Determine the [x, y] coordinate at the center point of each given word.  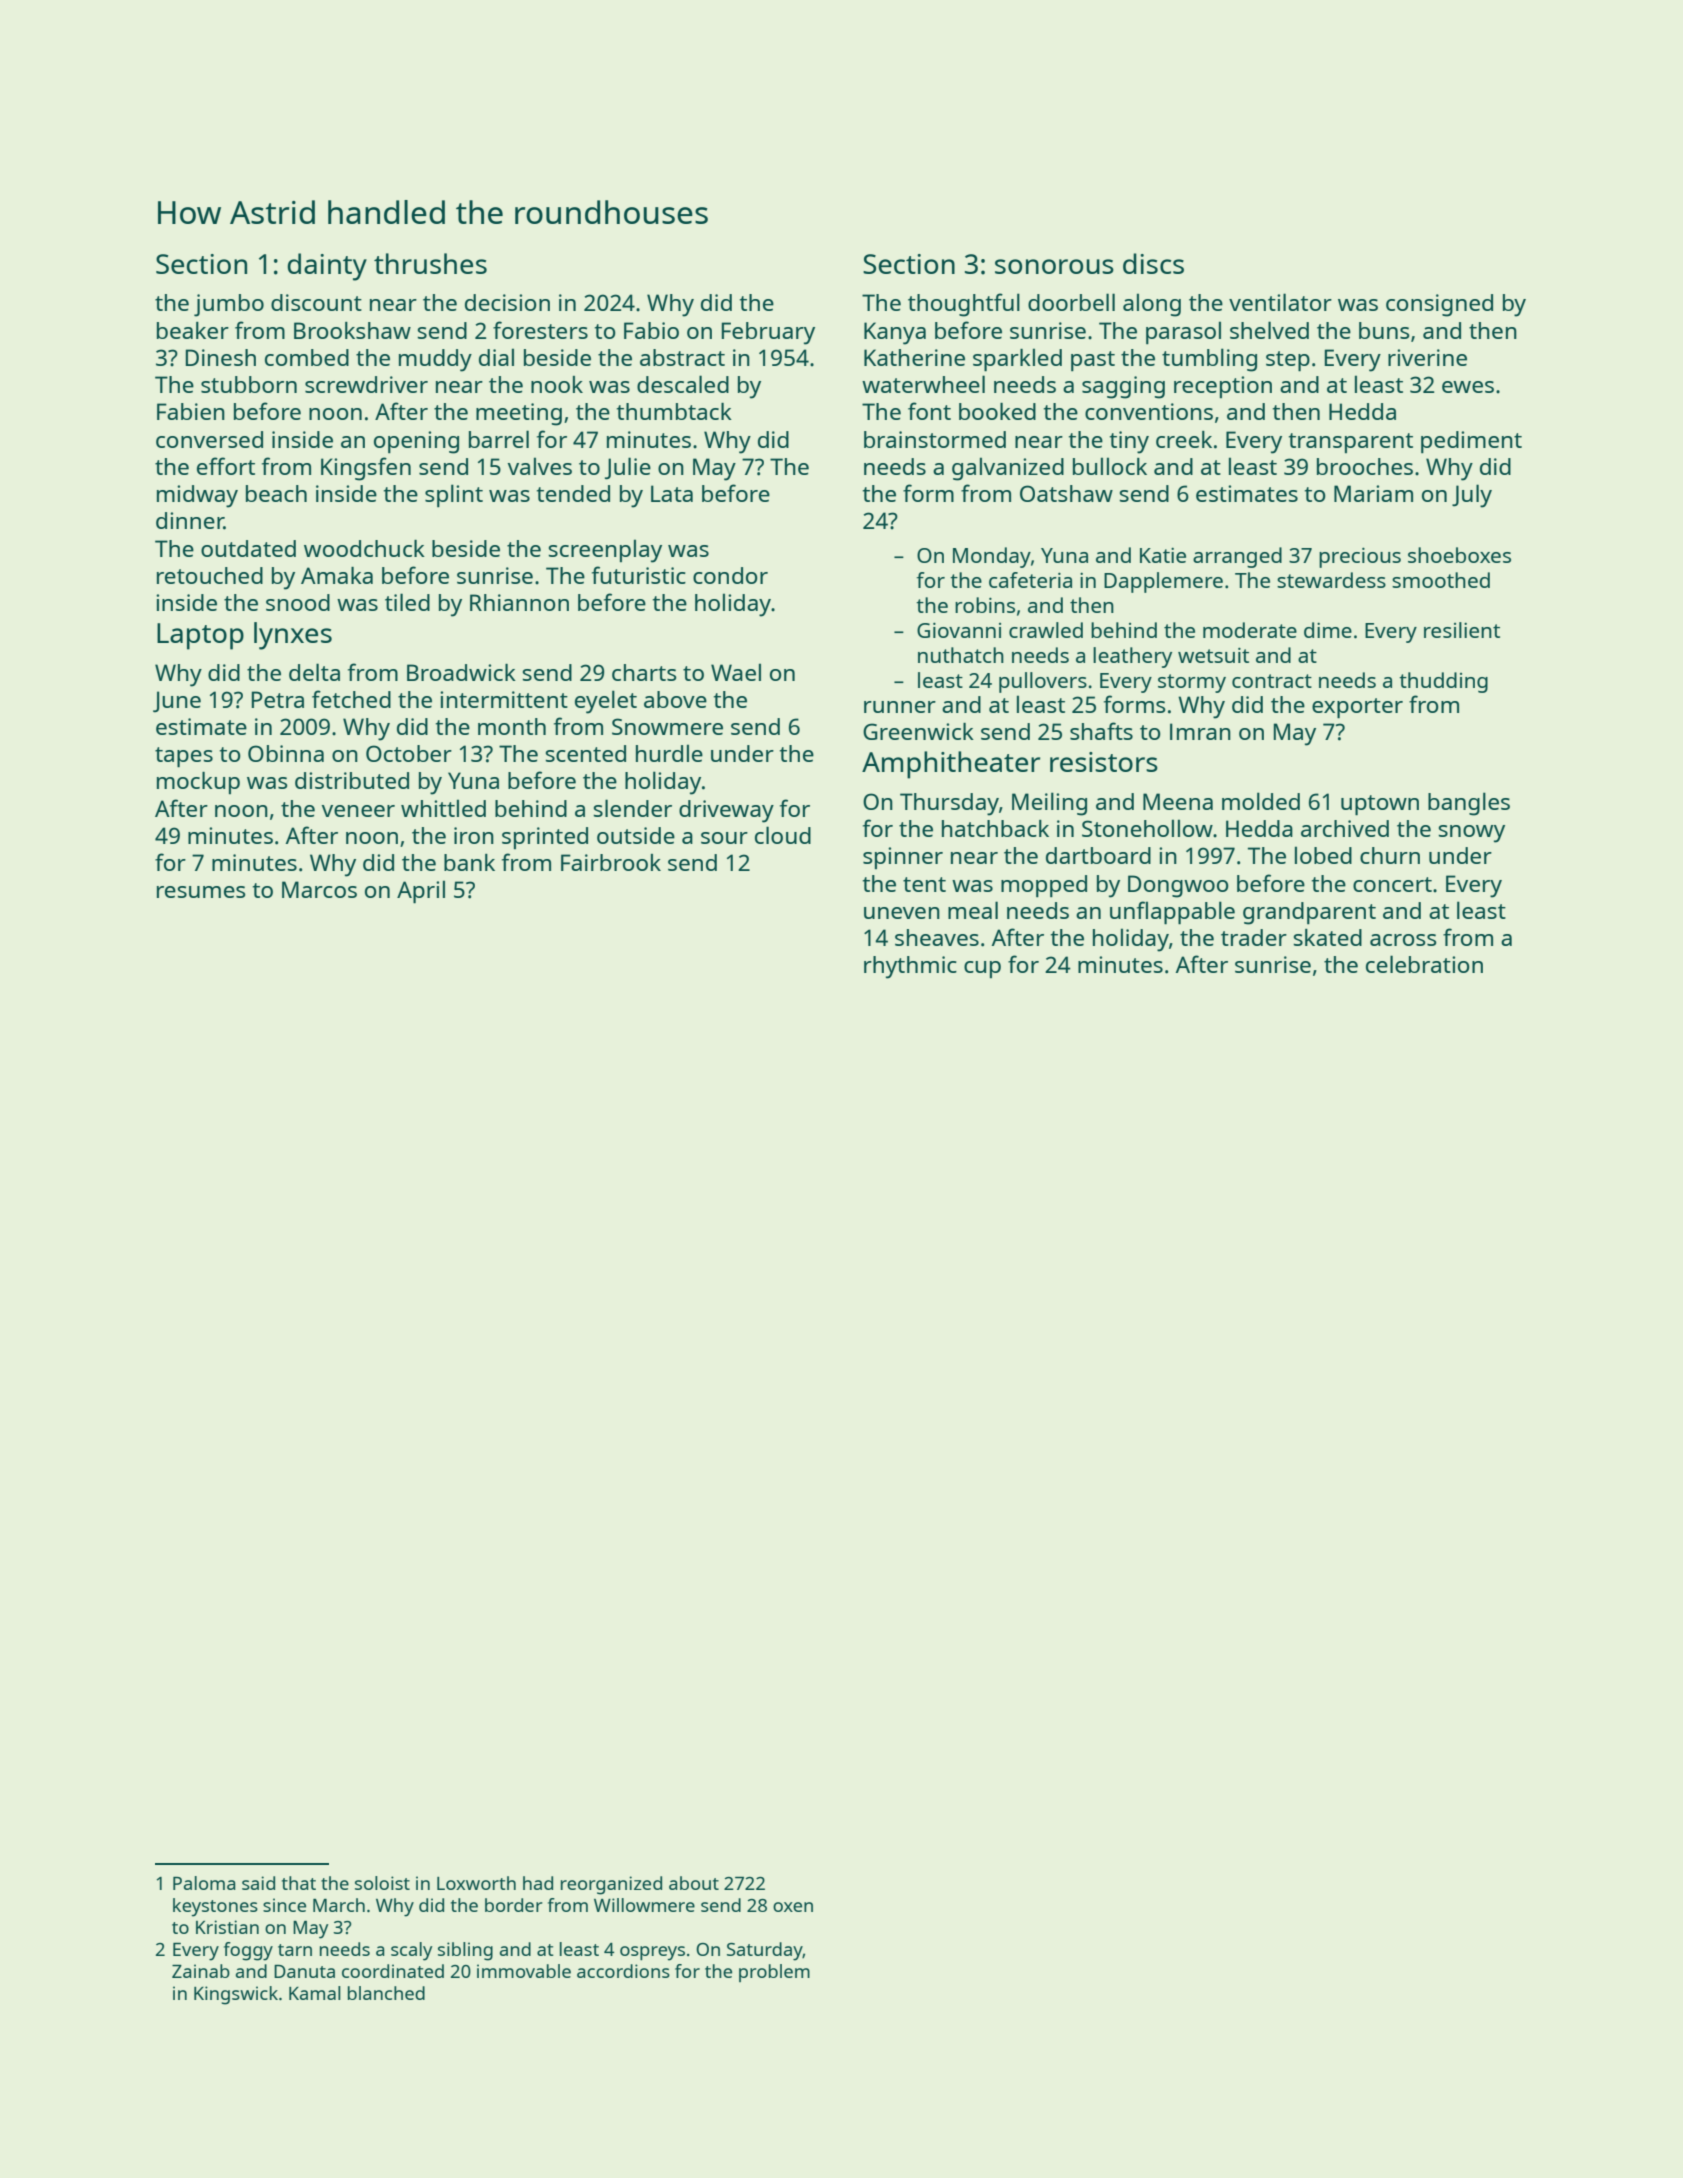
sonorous [1054, 266]
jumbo [229, 305]
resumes [201, 892]
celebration [1424, 964]
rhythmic [910, 967]
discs [1153, 263]
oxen [793, 1907]
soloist [382, 1883]
